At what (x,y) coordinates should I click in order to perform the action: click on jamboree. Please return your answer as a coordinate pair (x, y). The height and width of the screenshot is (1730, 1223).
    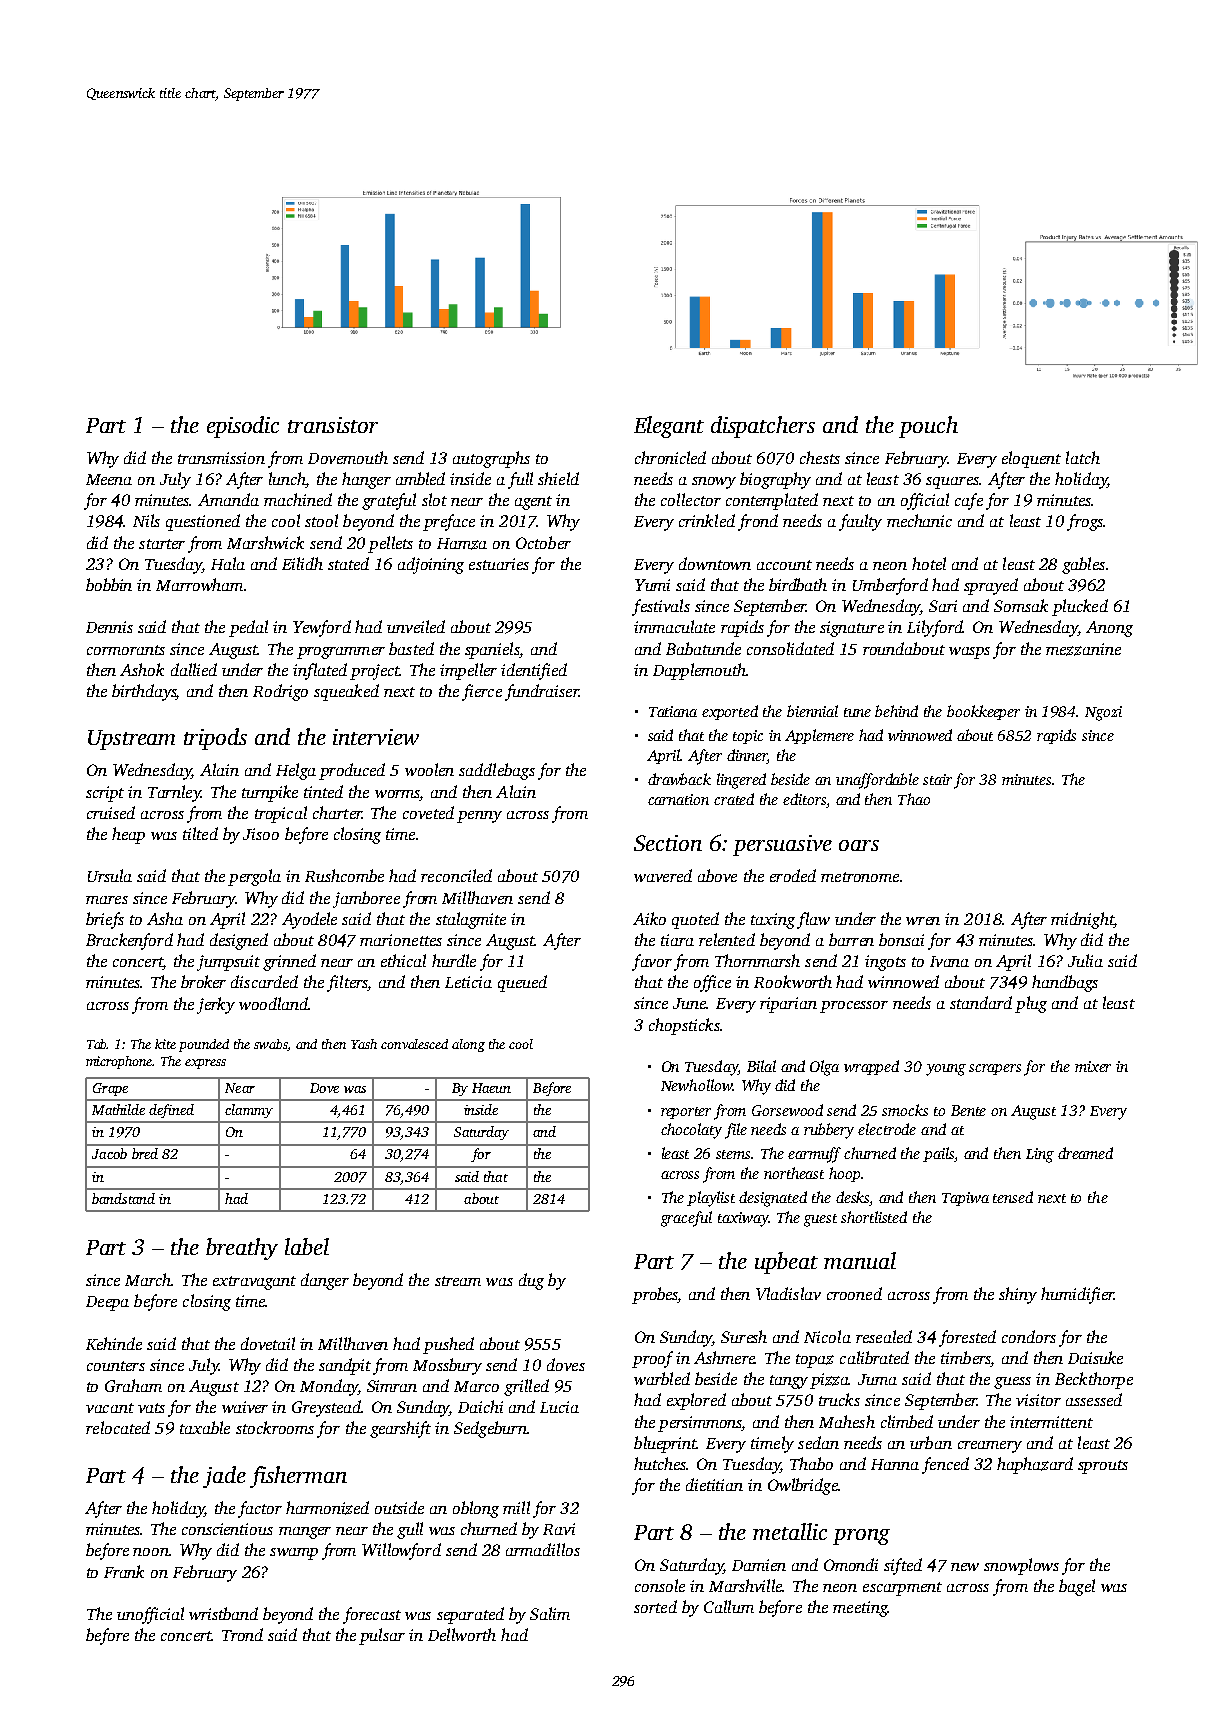
    Looking at the image, I should click on (366, 899).
